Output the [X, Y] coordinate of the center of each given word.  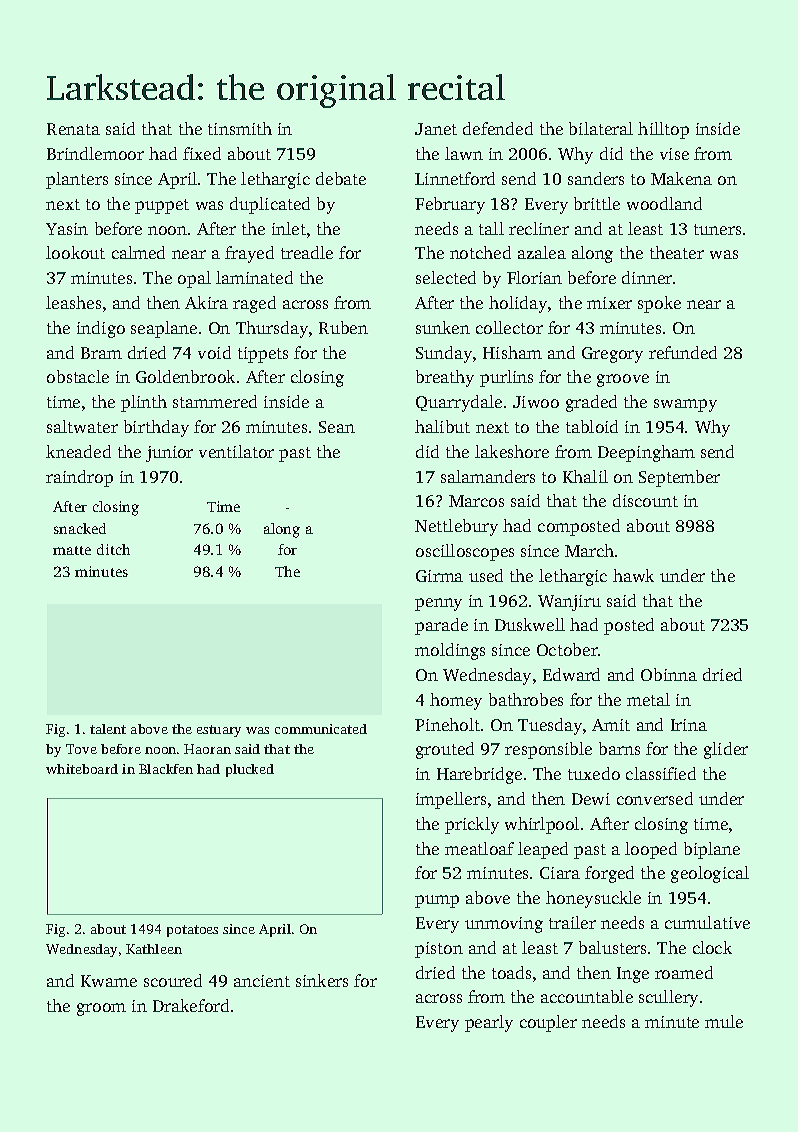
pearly [489, 1023]
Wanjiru [569, 603]
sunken [443, 327]
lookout [75, 252]
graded [591, 403]
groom [101, 1009]
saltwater [82, 426]
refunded [683, 352]
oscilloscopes [465, 552]
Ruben [343, 327]
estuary [219, 731]
